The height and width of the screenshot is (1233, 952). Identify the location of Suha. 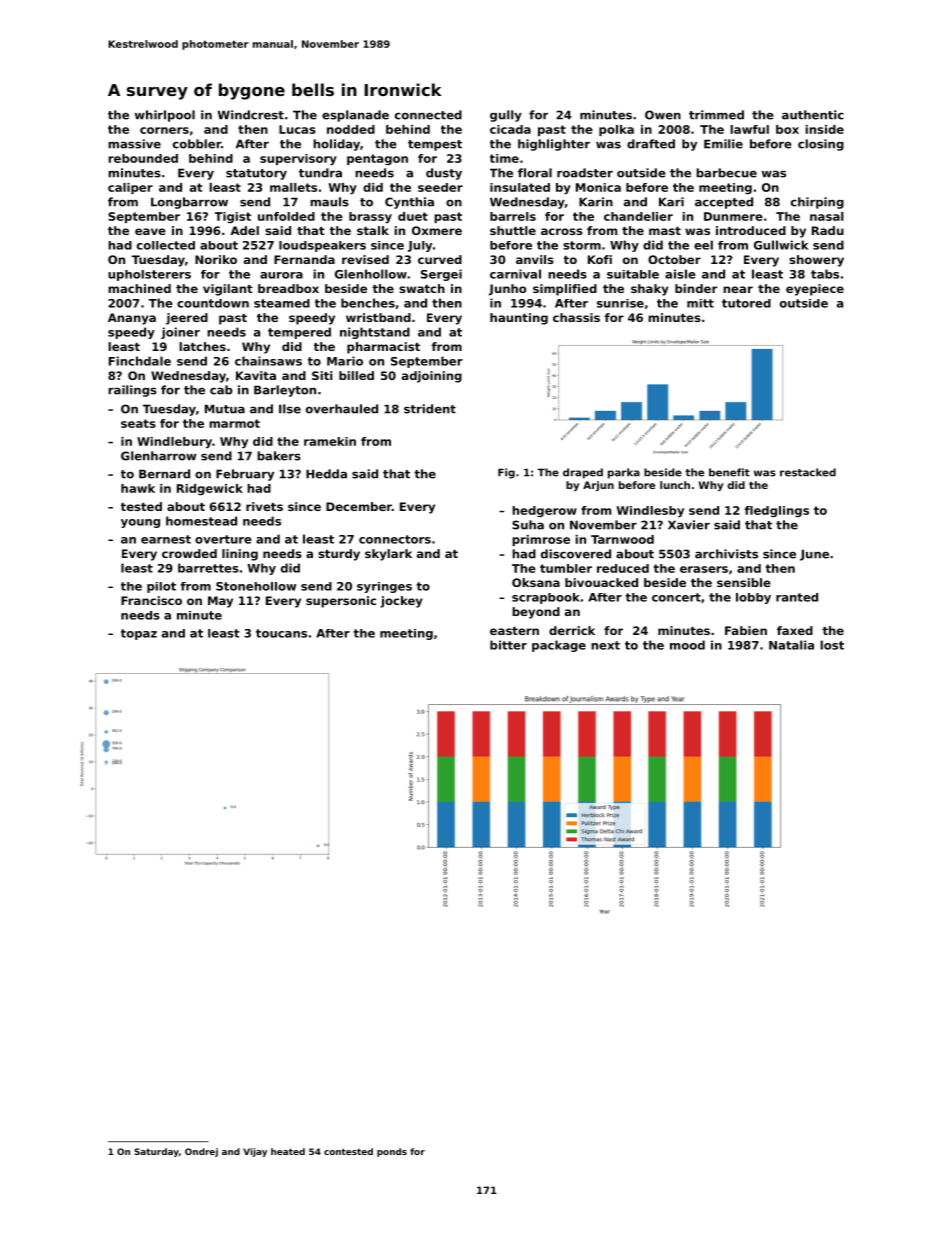
(528, 525).
